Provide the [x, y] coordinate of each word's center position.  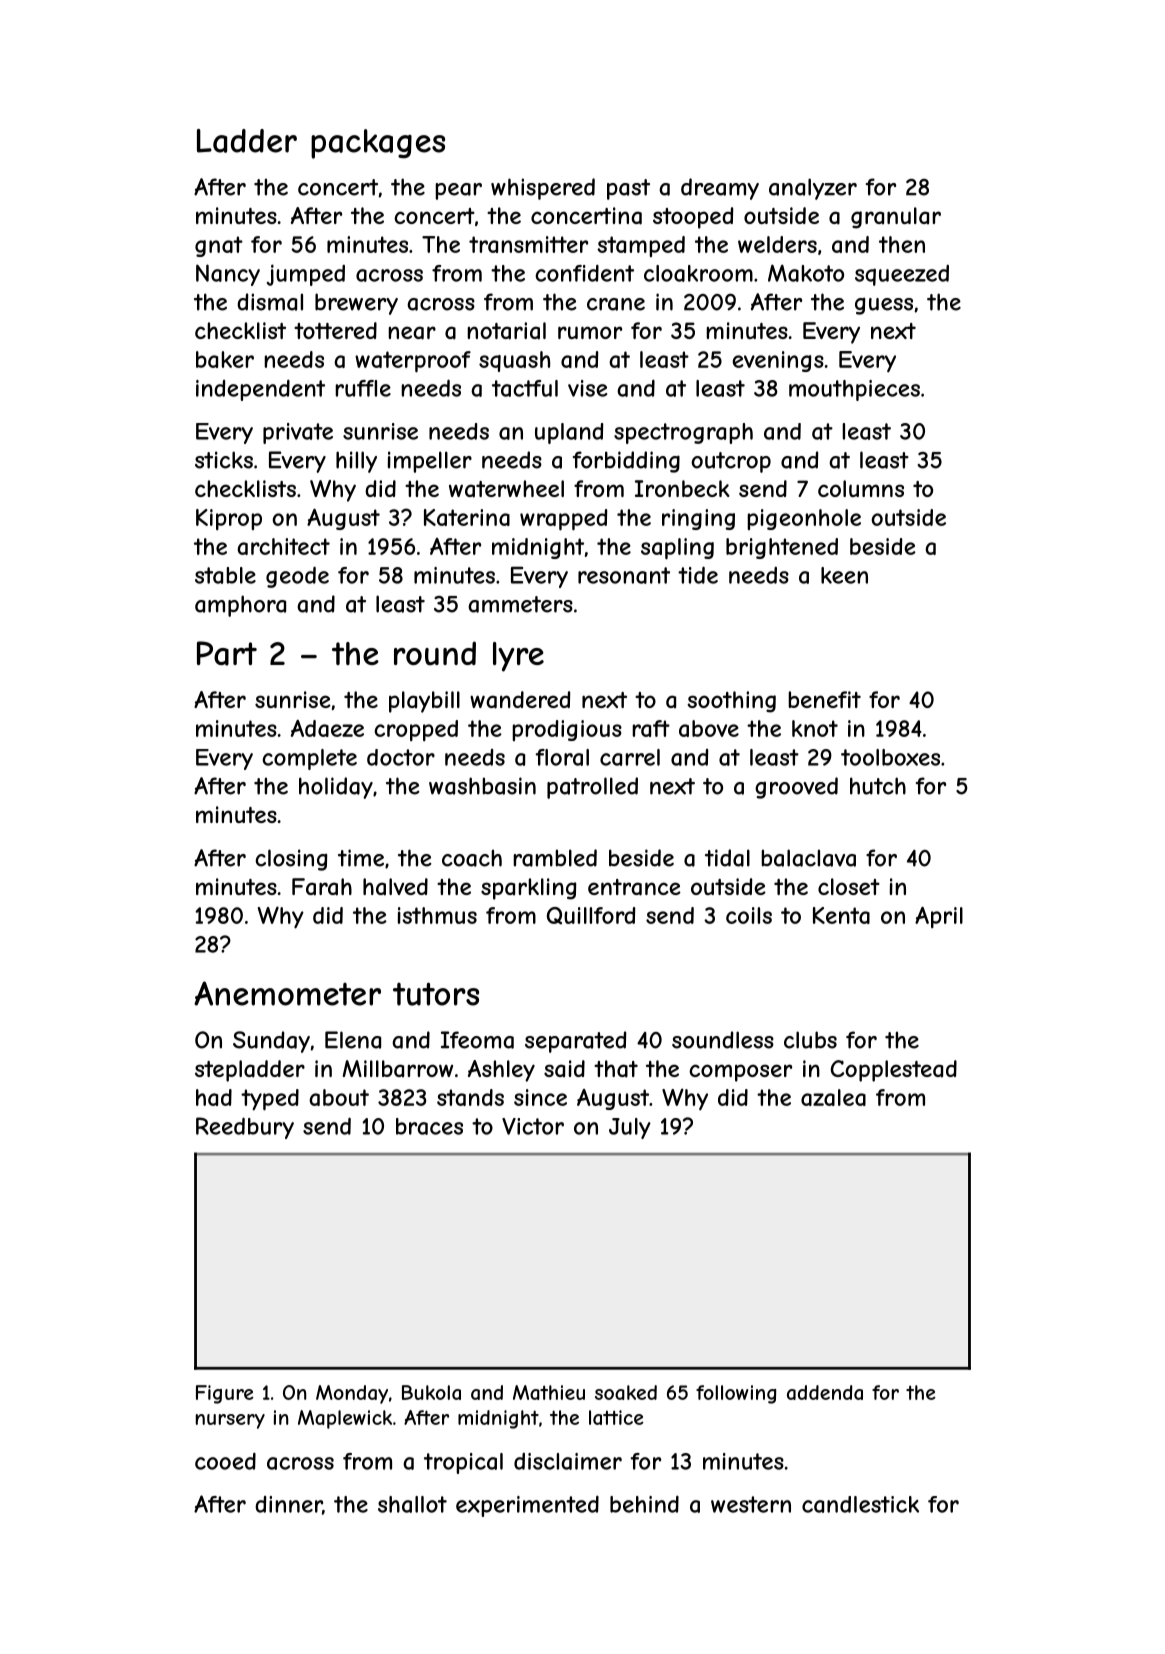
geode [297, 577]
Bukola [431, 1392]
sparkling [528, 889]
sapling [677, 549]
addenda [825, 1392]
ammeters [520, 604]
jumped [306, 275]
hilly [356, 462]
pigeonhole [804, 519]
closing [291, 860]
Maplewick [345, 1419]
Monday [352, 1394]
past [628, 189]
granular [896, 218]
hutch [878, 786]
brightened [782, 548]
